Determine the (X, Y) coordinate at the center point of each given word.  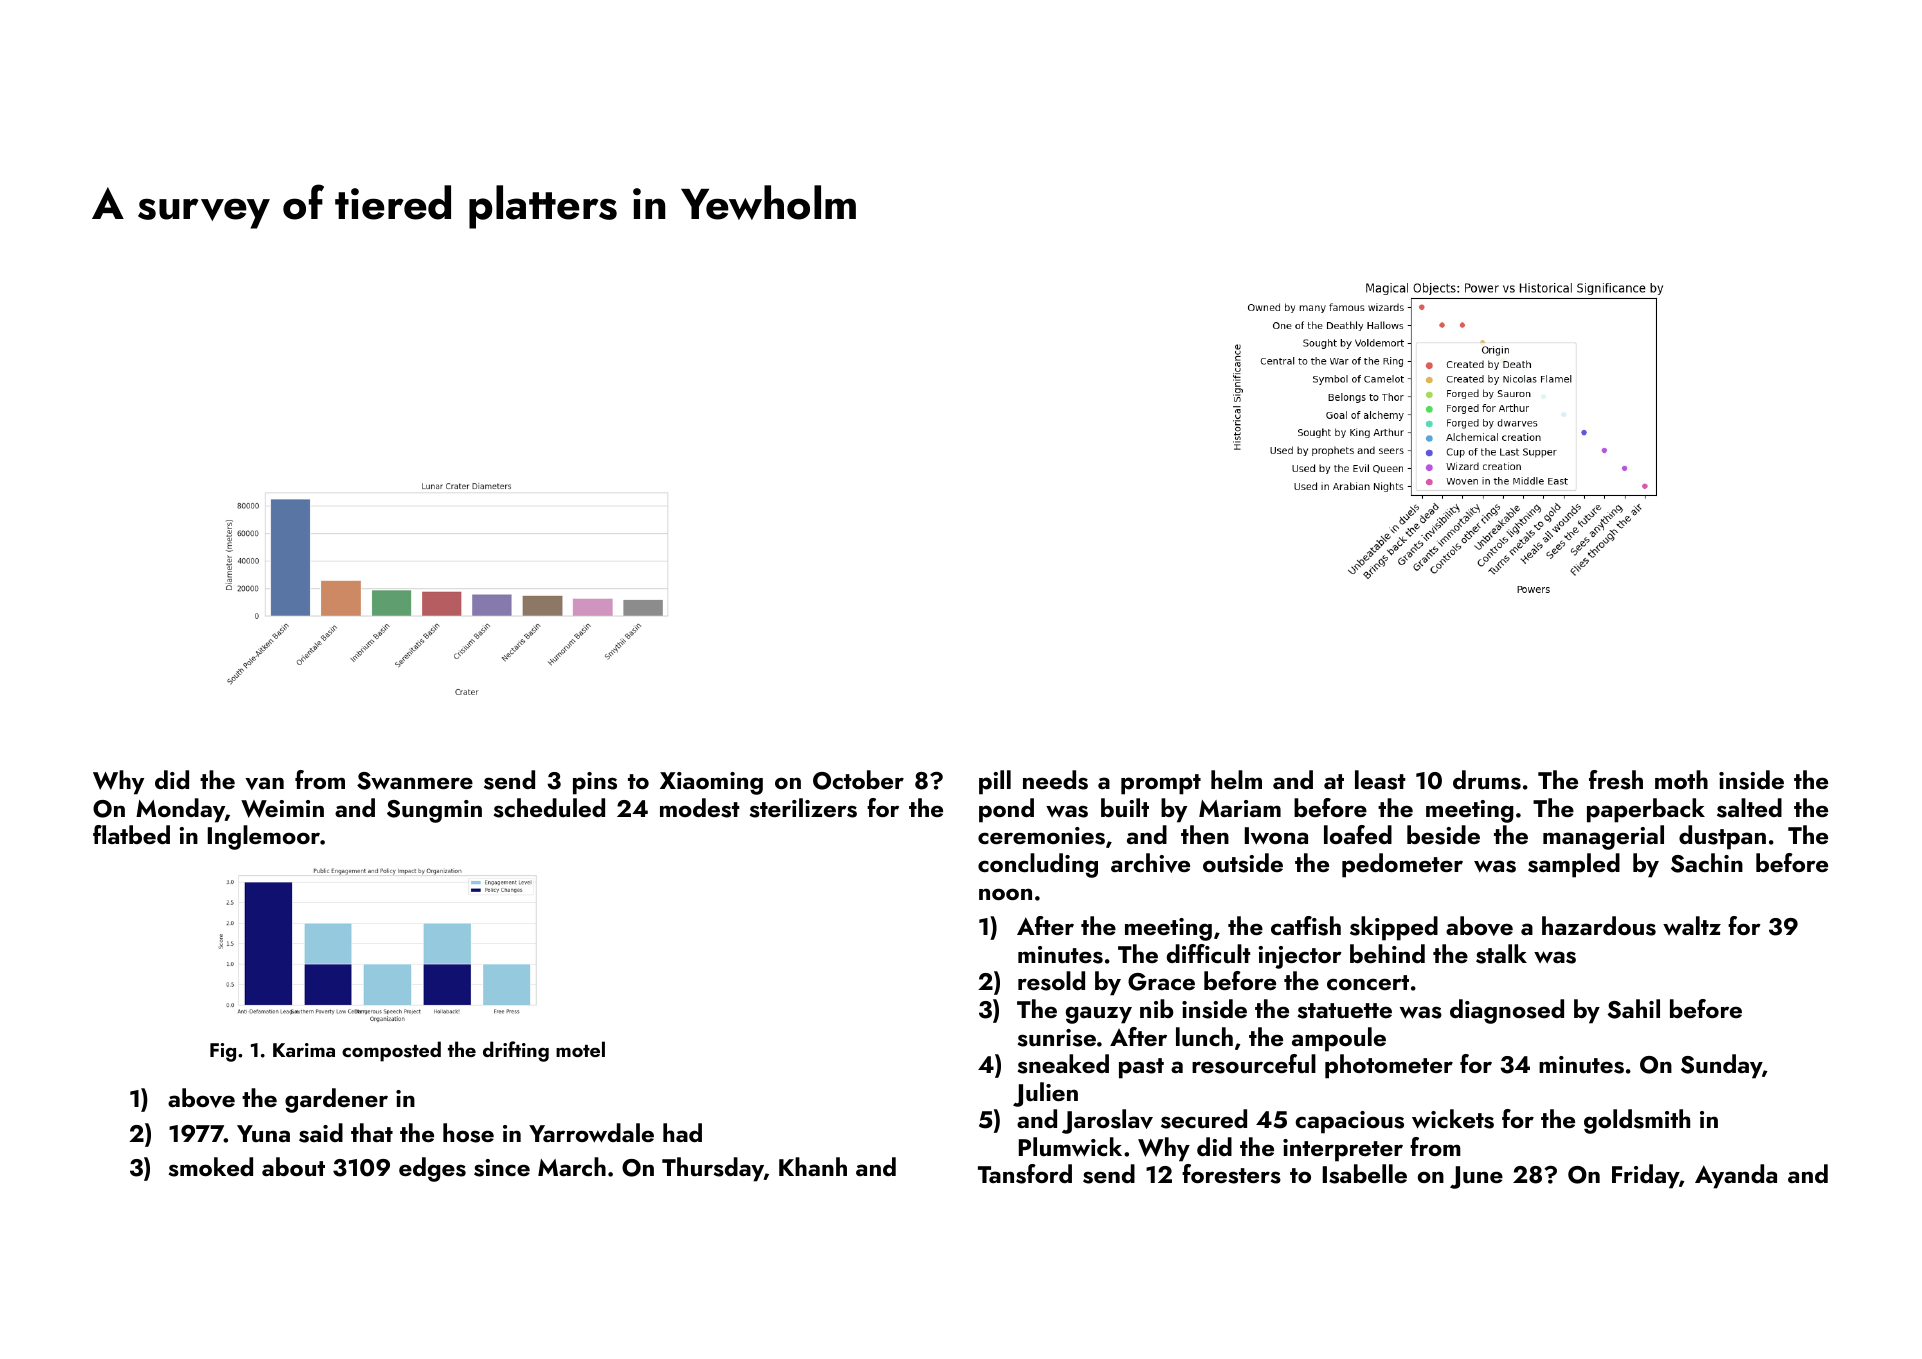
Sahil (1634, 1009)
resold (1051, 981)
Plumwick (1070, 1147)
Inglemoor (264, 837)
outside (1243, 863)
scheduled (549, 808)
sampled (1574, 865)
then (1205, 834)
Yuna (263, 1133)
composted (391, 1051)
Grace (1161, 982)
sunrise (1057, 1038)
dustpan (1722, 837)
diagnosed (1507, 1011)
